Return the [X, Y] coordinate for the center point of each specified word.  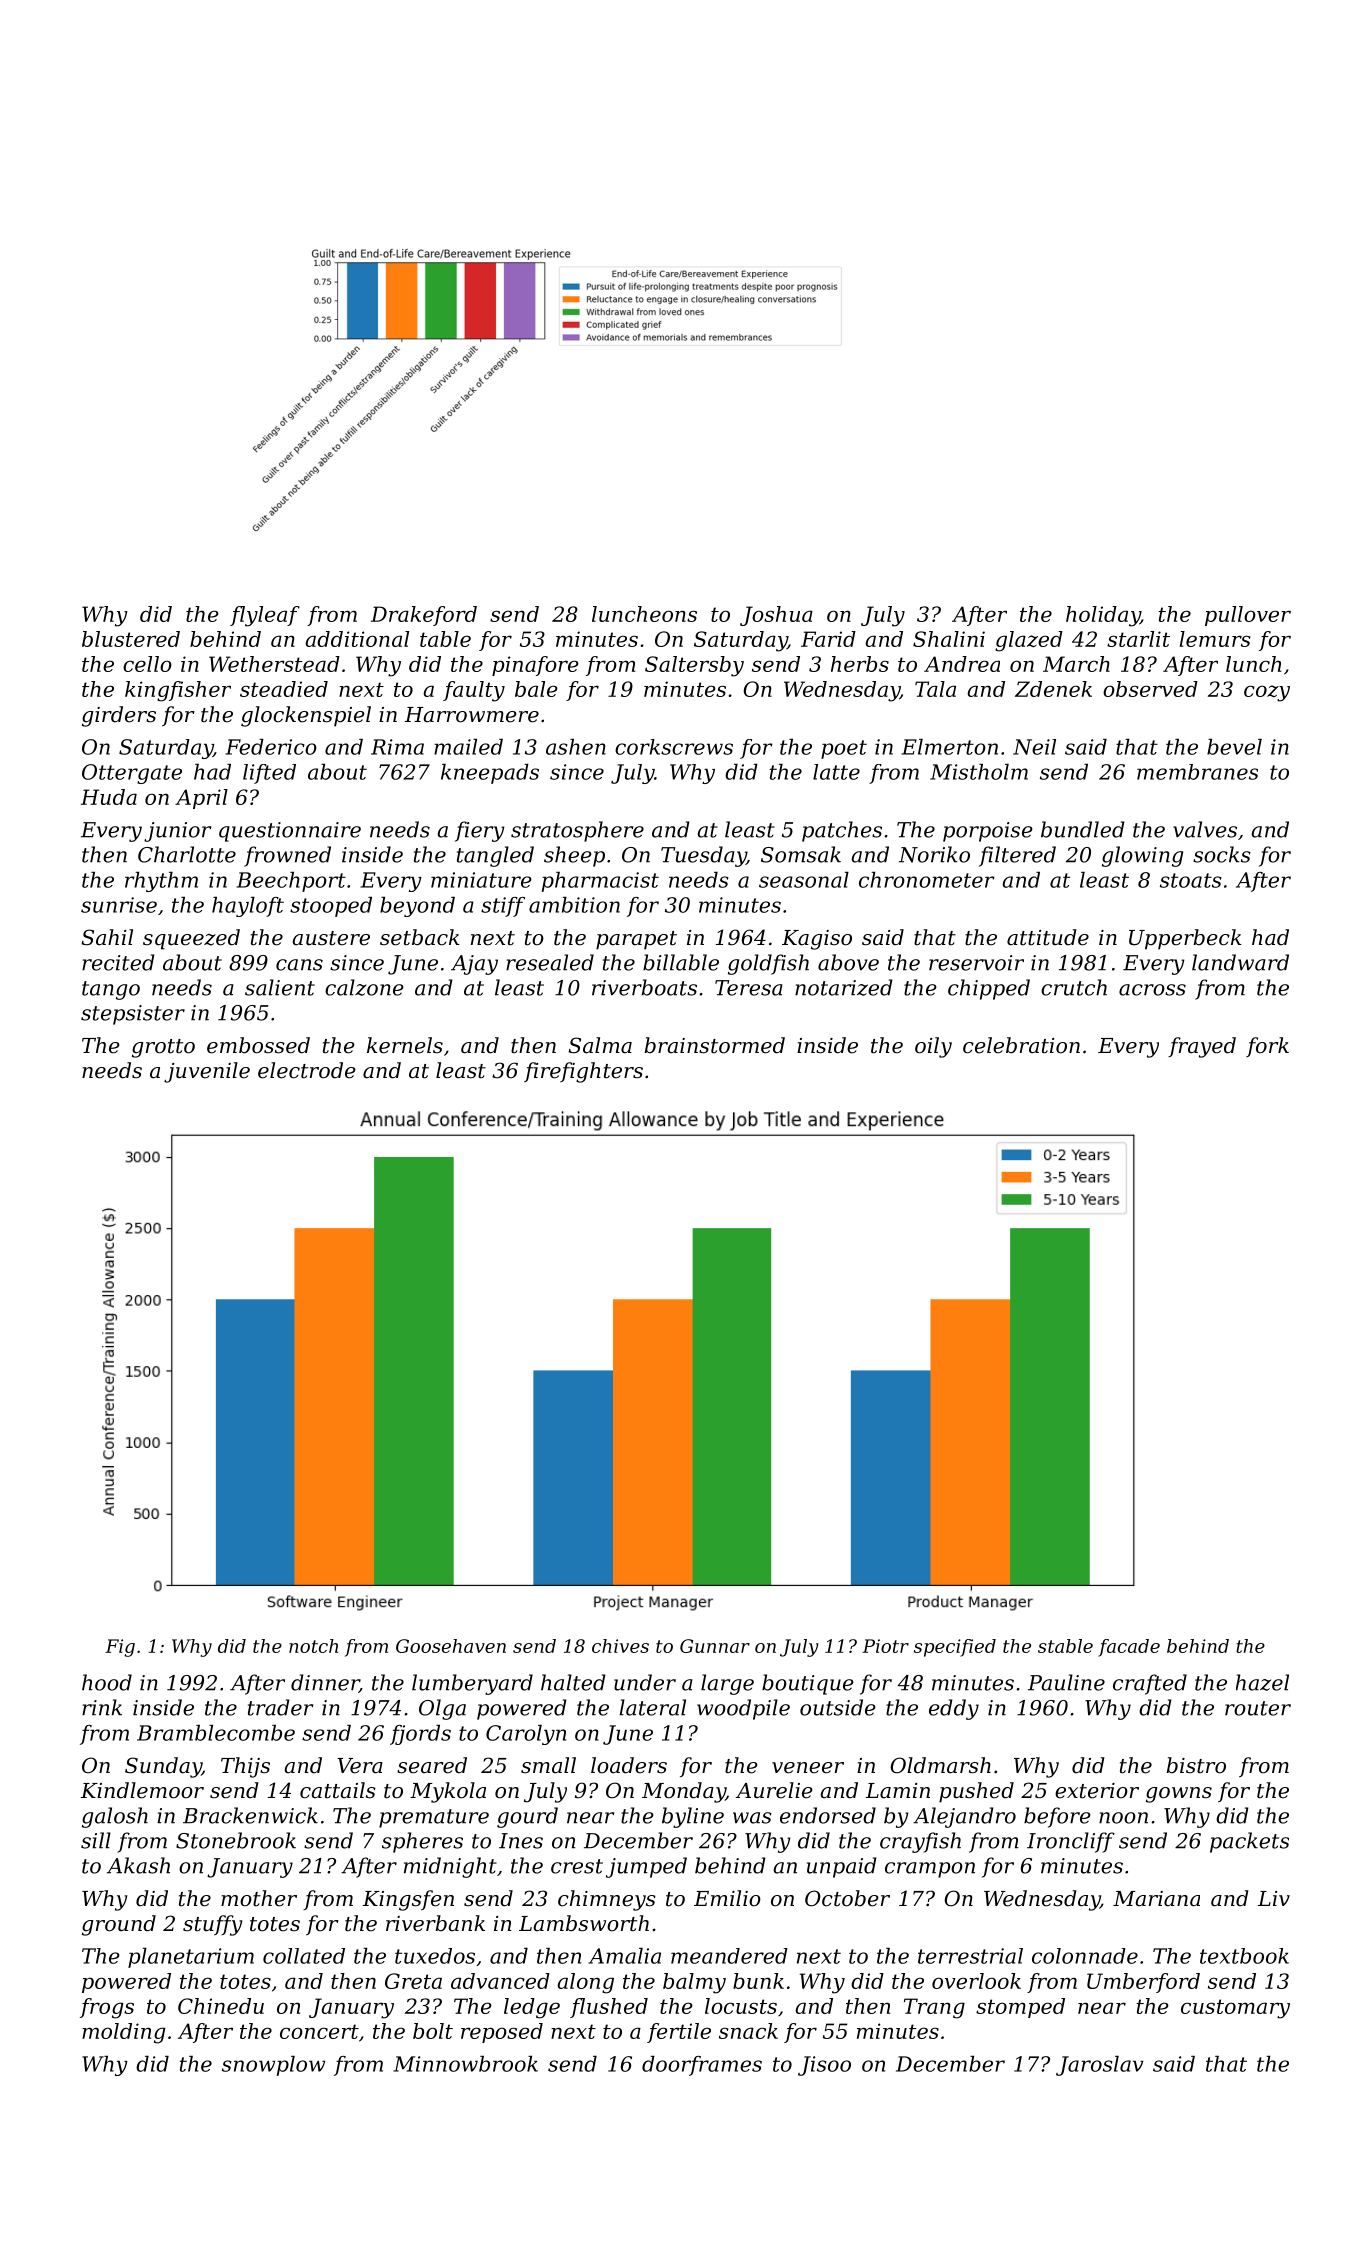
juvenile [207, 1072]
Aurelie [774, 1790]
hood [107, 1682]
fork [1267, 1047]
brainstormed [714, 1045]
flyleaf [265, 616]
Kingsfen [408, 1900]
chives [620, 1646]
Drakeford [424, 616]
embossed [258, 1045]
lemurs [1215, 639]
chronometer [927, 880]
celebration [1021, 1045]
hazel [1262, 1682]
